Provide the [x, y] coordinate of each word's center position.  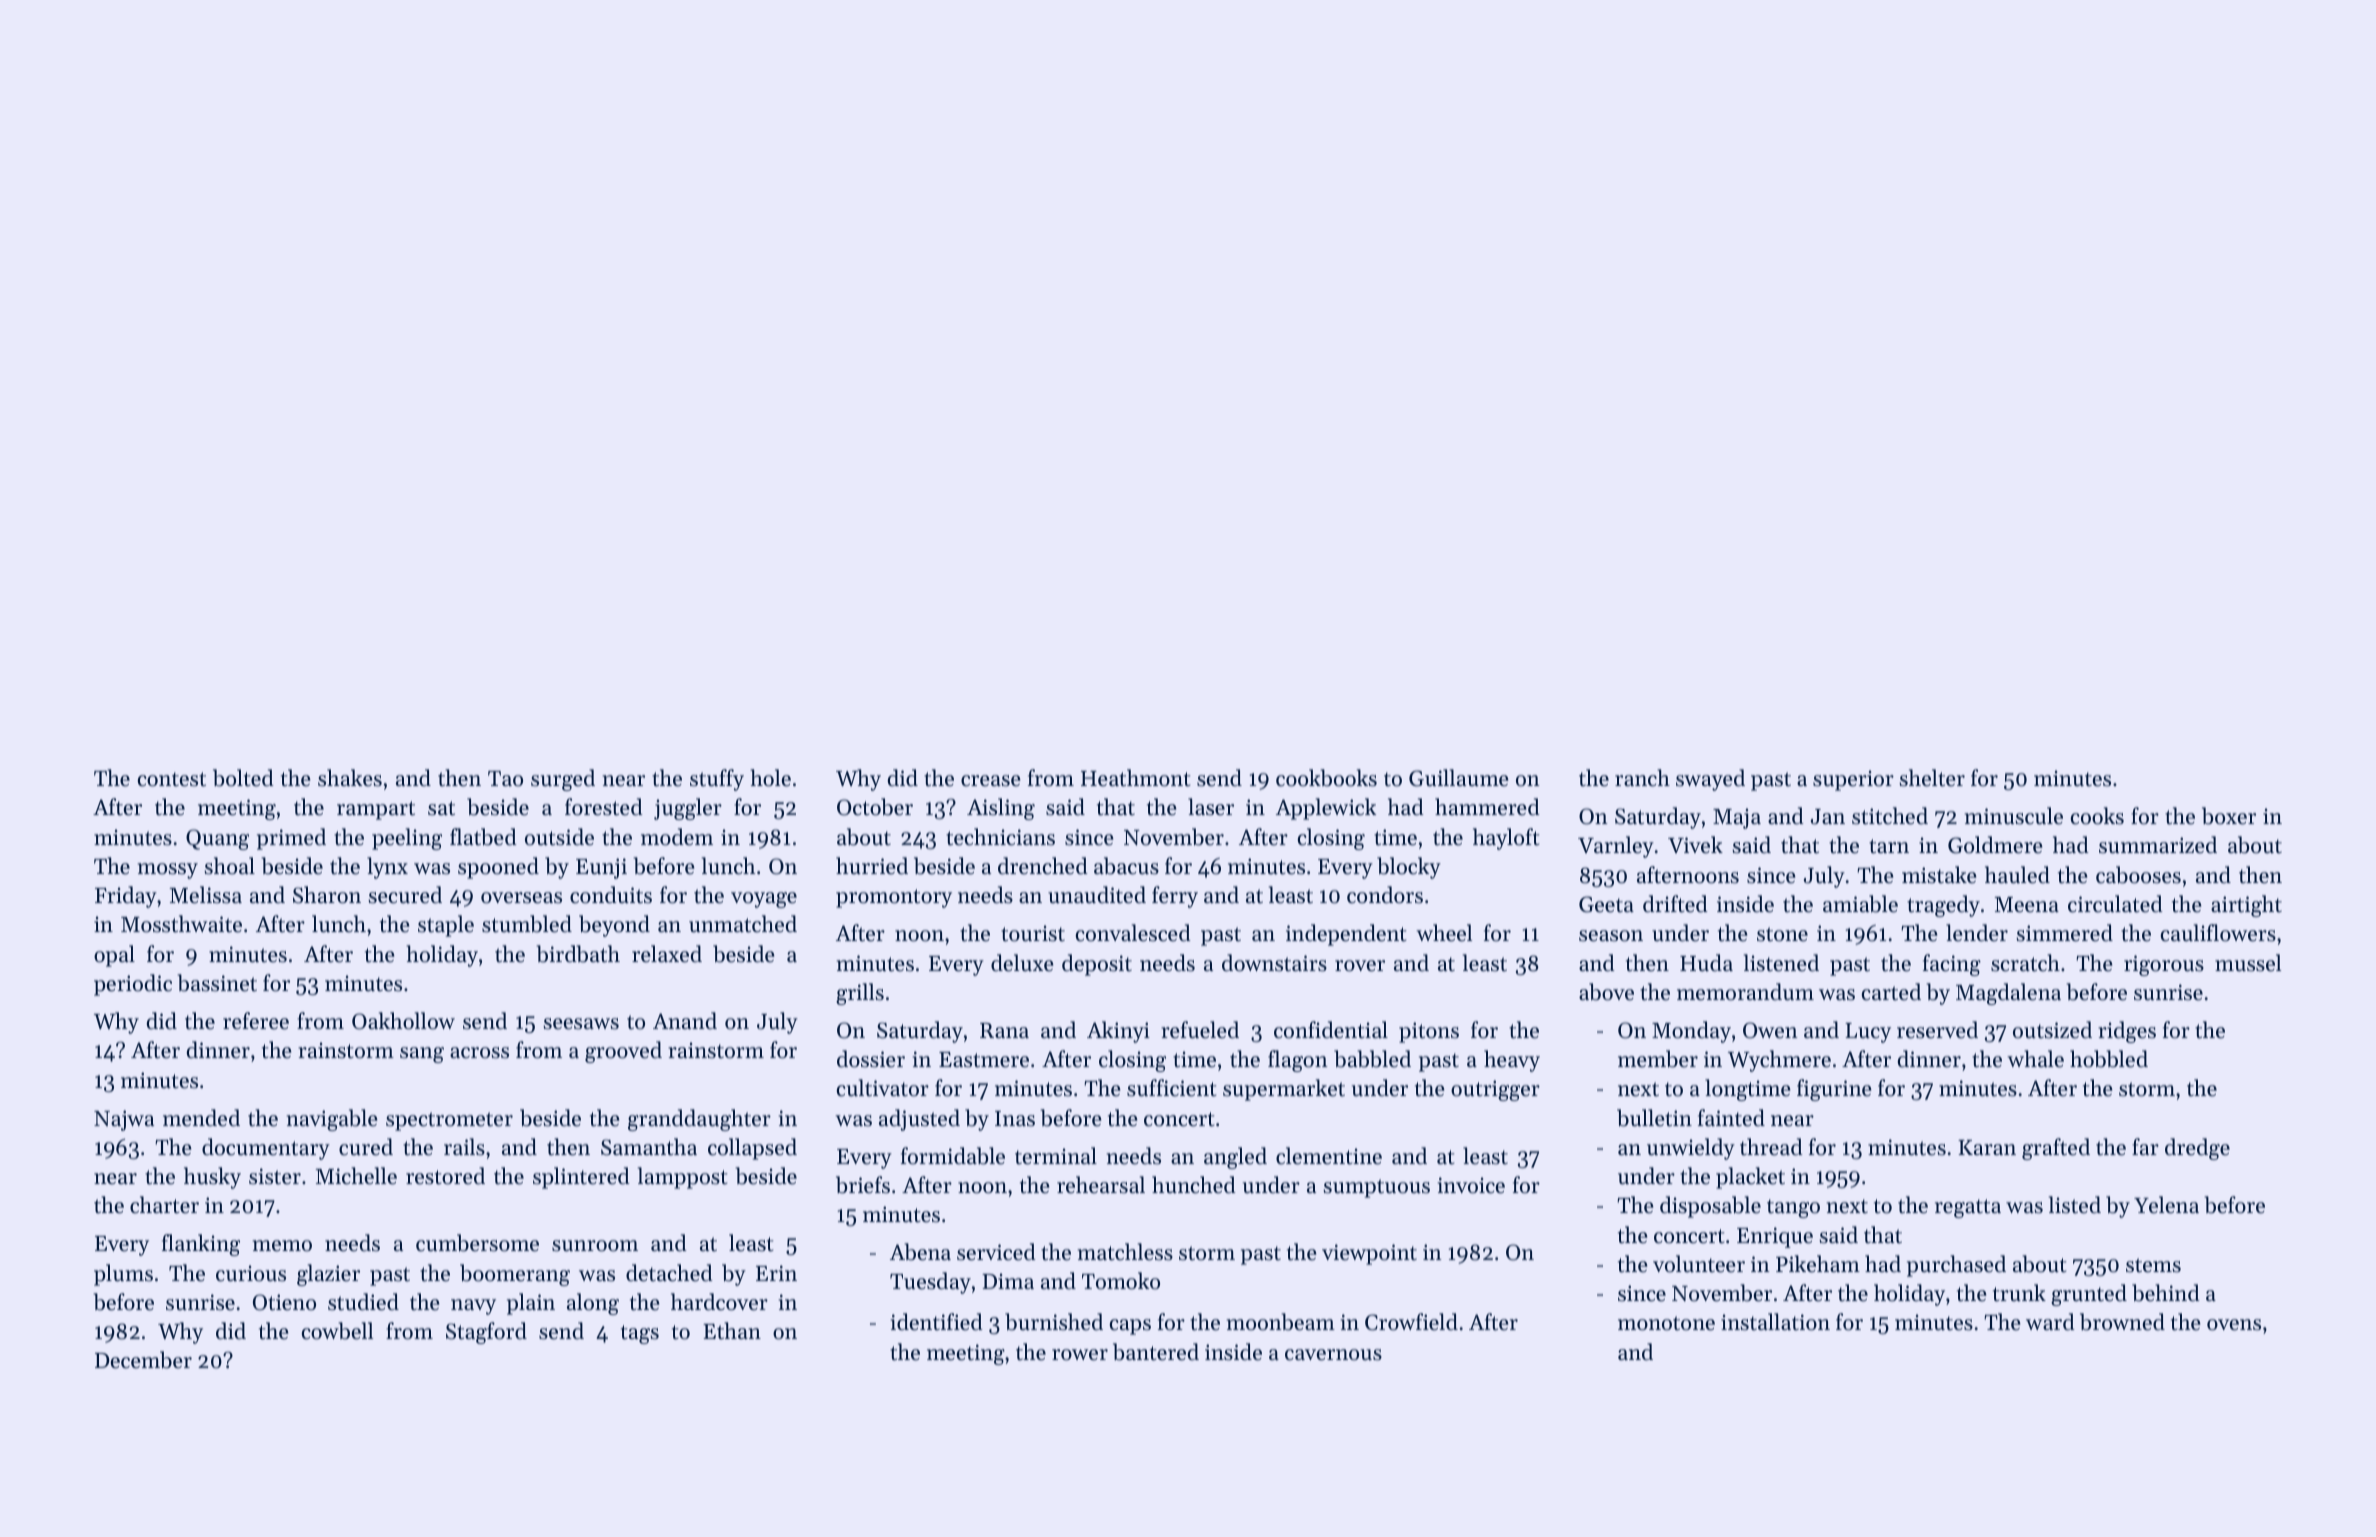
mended [201, 1118]
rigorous [2164, 965]
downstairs [1274, 963]
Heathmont [1135, 778]
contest [172, 779]
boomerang [515, 1275]
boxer [2229, 816]
